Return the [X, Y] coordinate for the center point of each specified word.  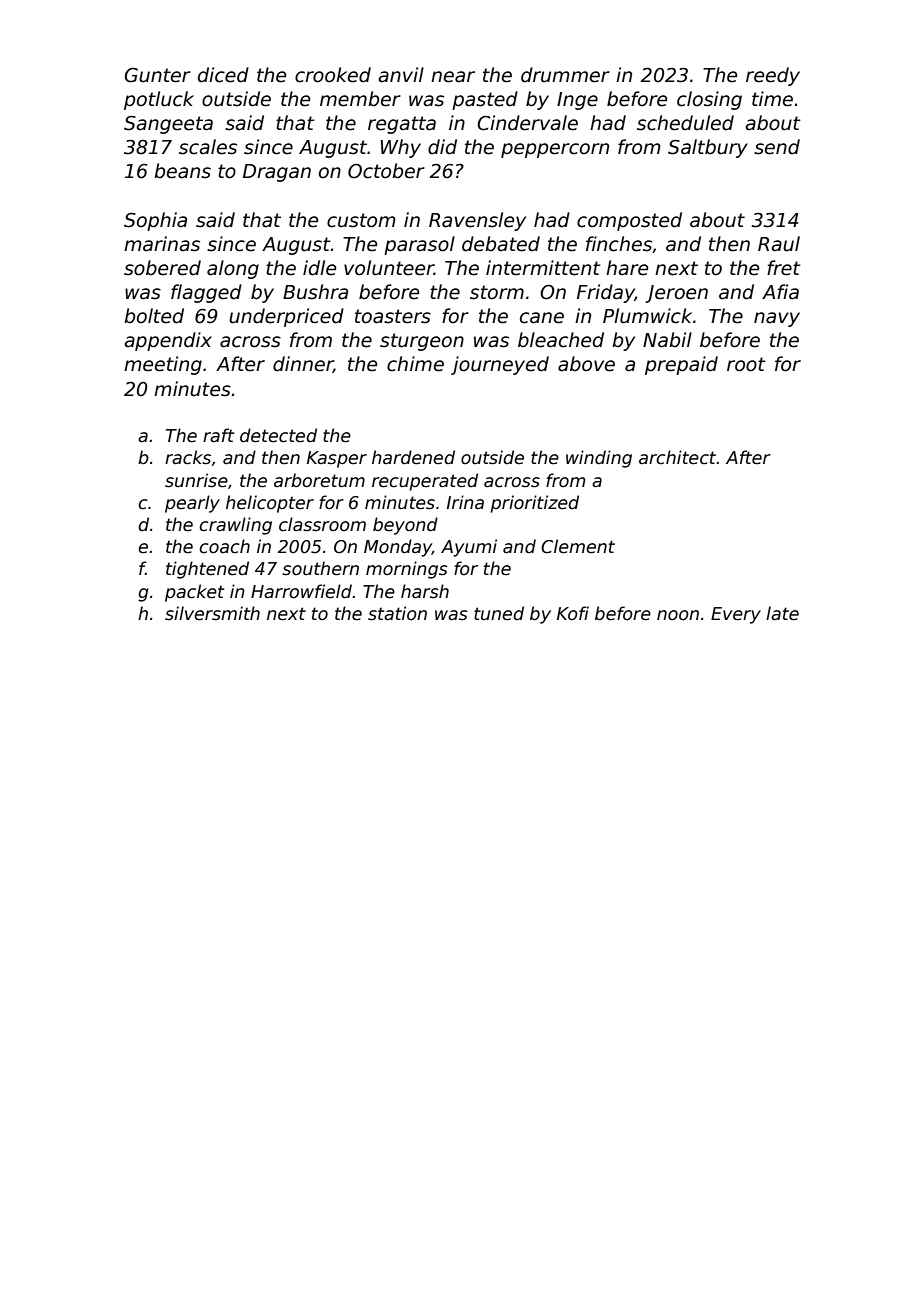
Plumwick [647, 316]
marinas [162, 244]
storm [497, 292]
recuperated [425, 482]
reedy [773, 76]
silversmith [212, 613]
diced [223, 75]
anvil [401, 75]
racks [188, 457]
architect [678, 457]
